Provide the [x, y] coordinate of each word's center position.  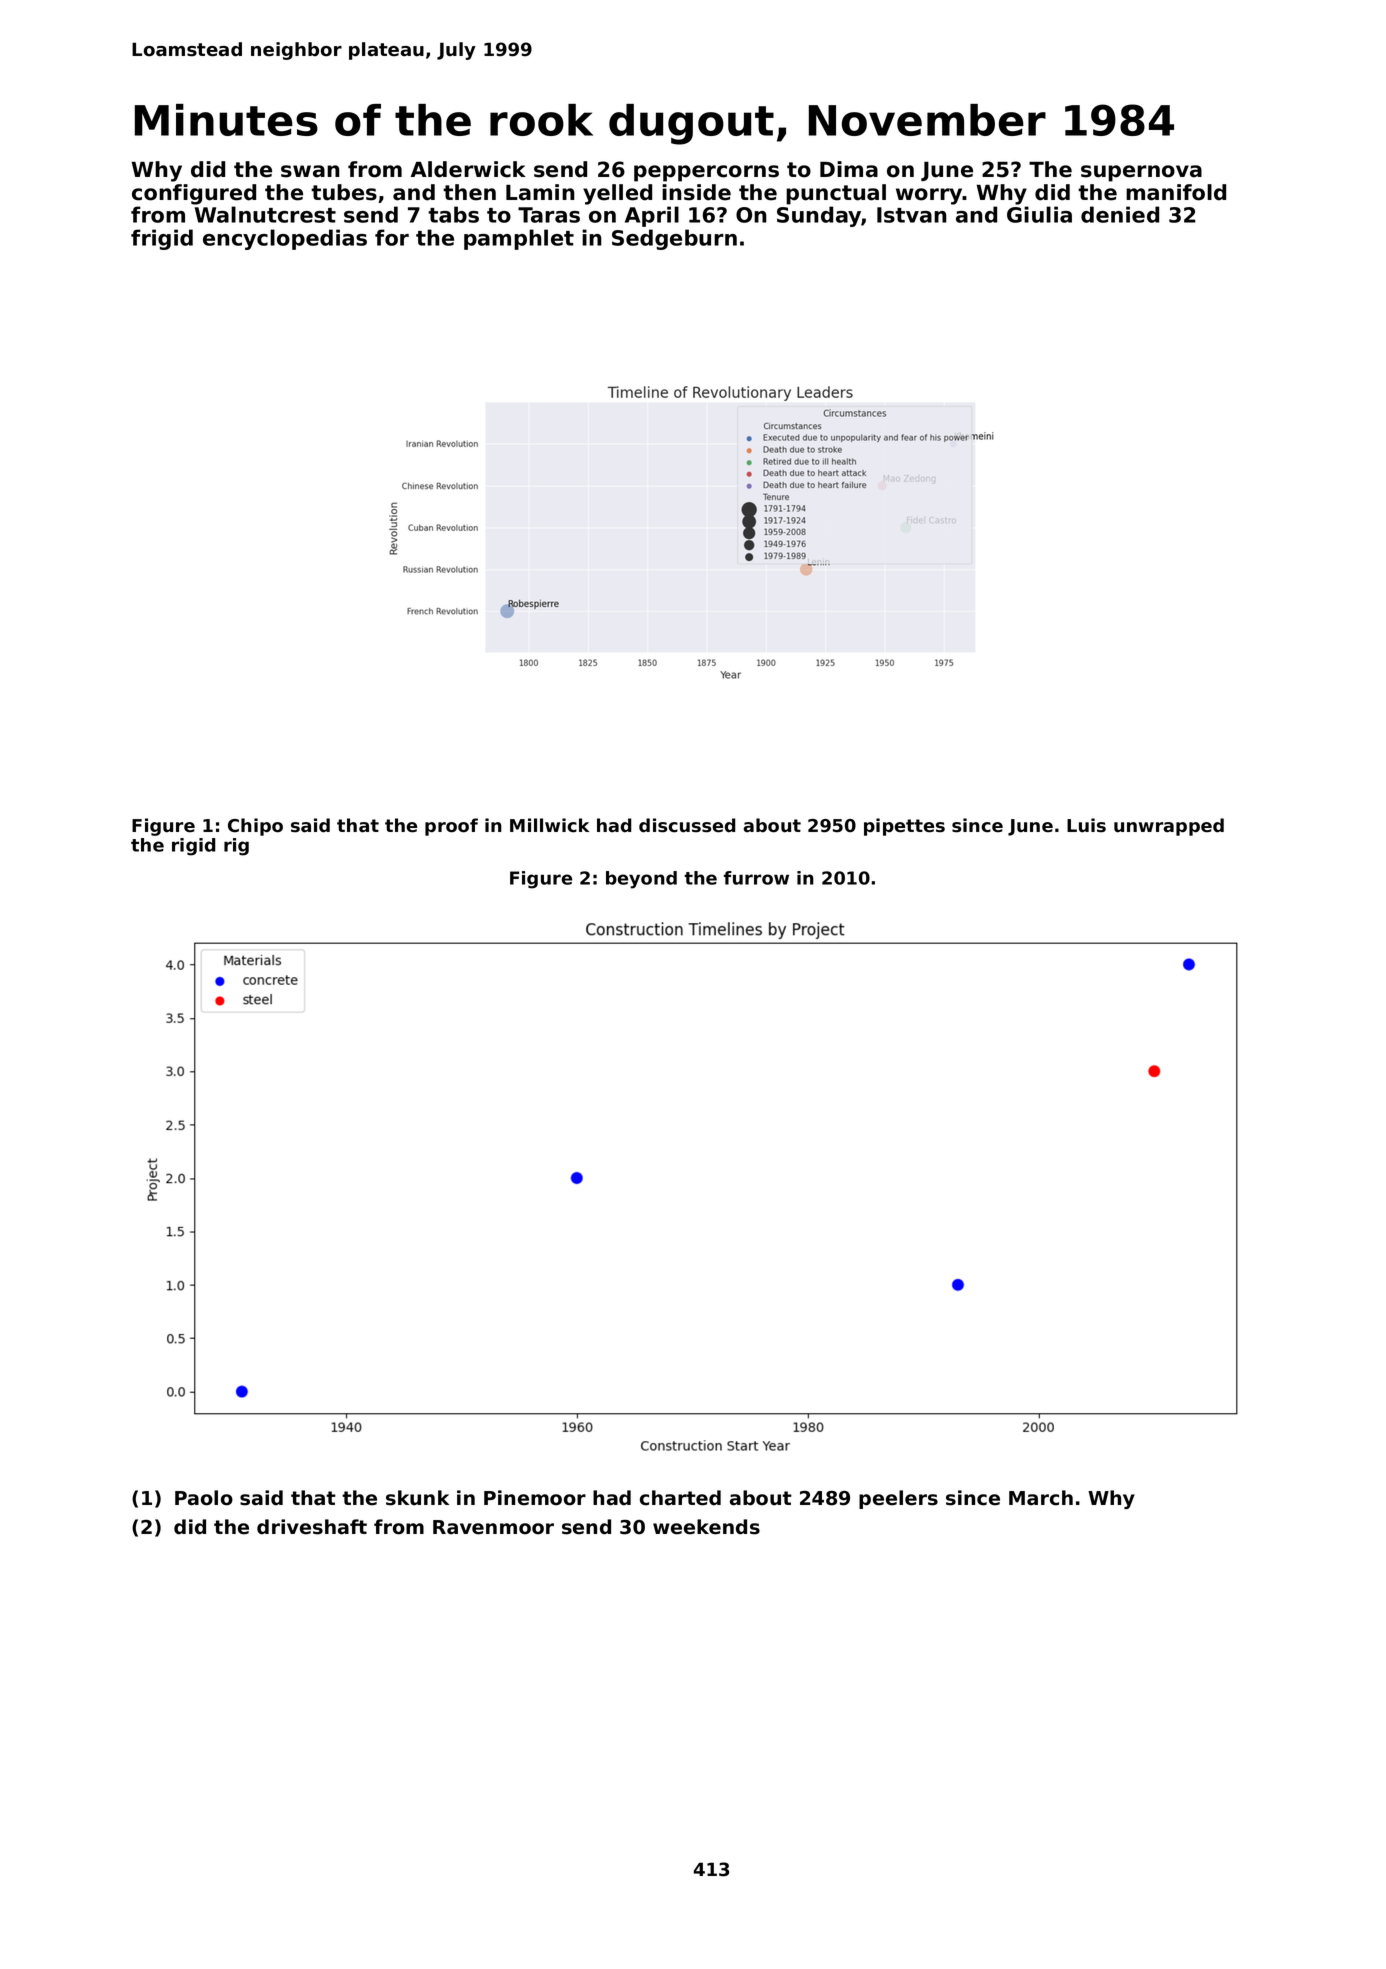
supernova [1141, 173]
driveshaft [312, 1527]
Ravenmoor [493, 1527]
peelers [898, 1499]
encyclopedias [285, 239]
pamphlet [519, 239]
